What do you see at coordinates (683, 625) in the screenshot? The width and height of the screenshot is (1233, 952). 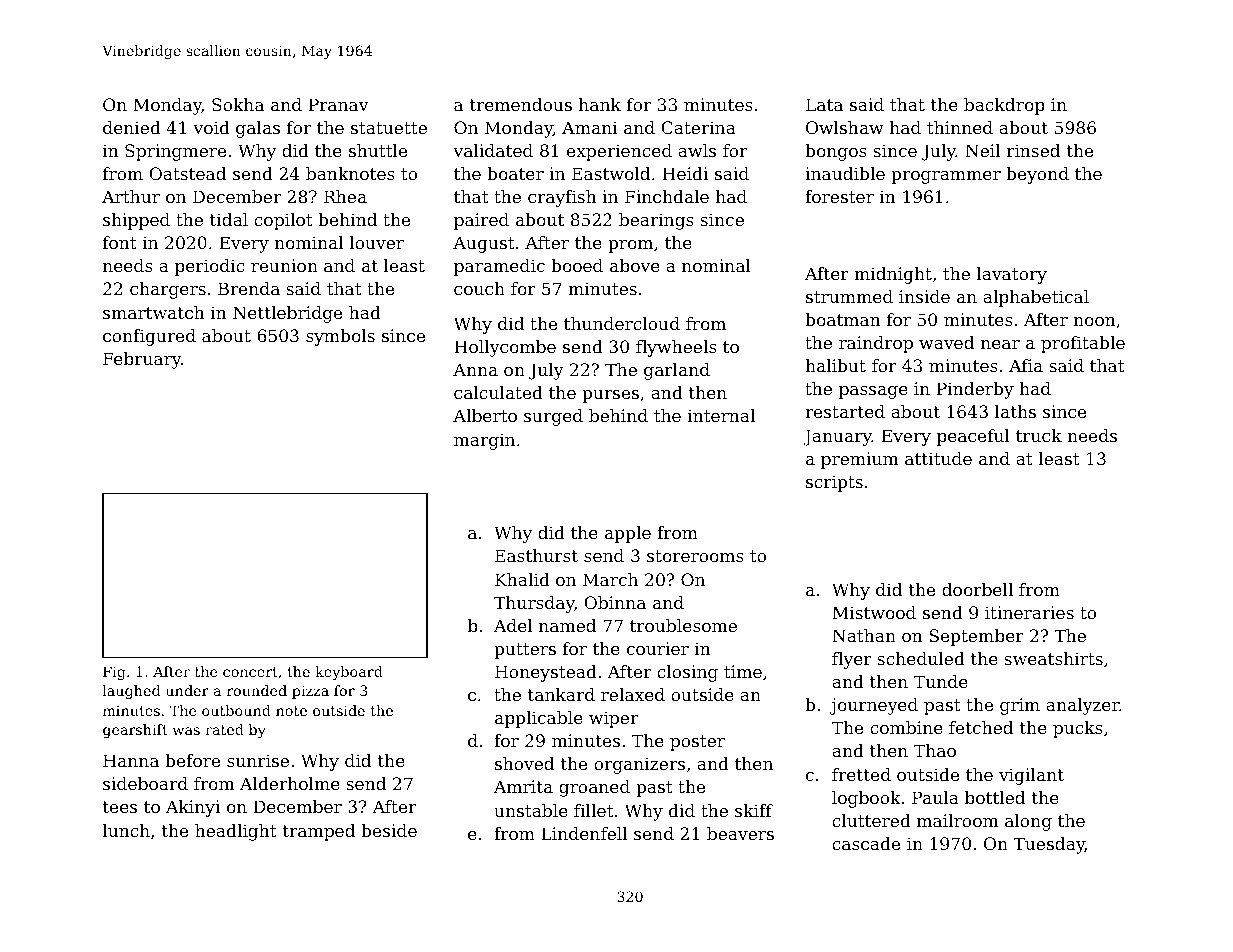 I see `troublesome` at bounding box center [683, 625].
